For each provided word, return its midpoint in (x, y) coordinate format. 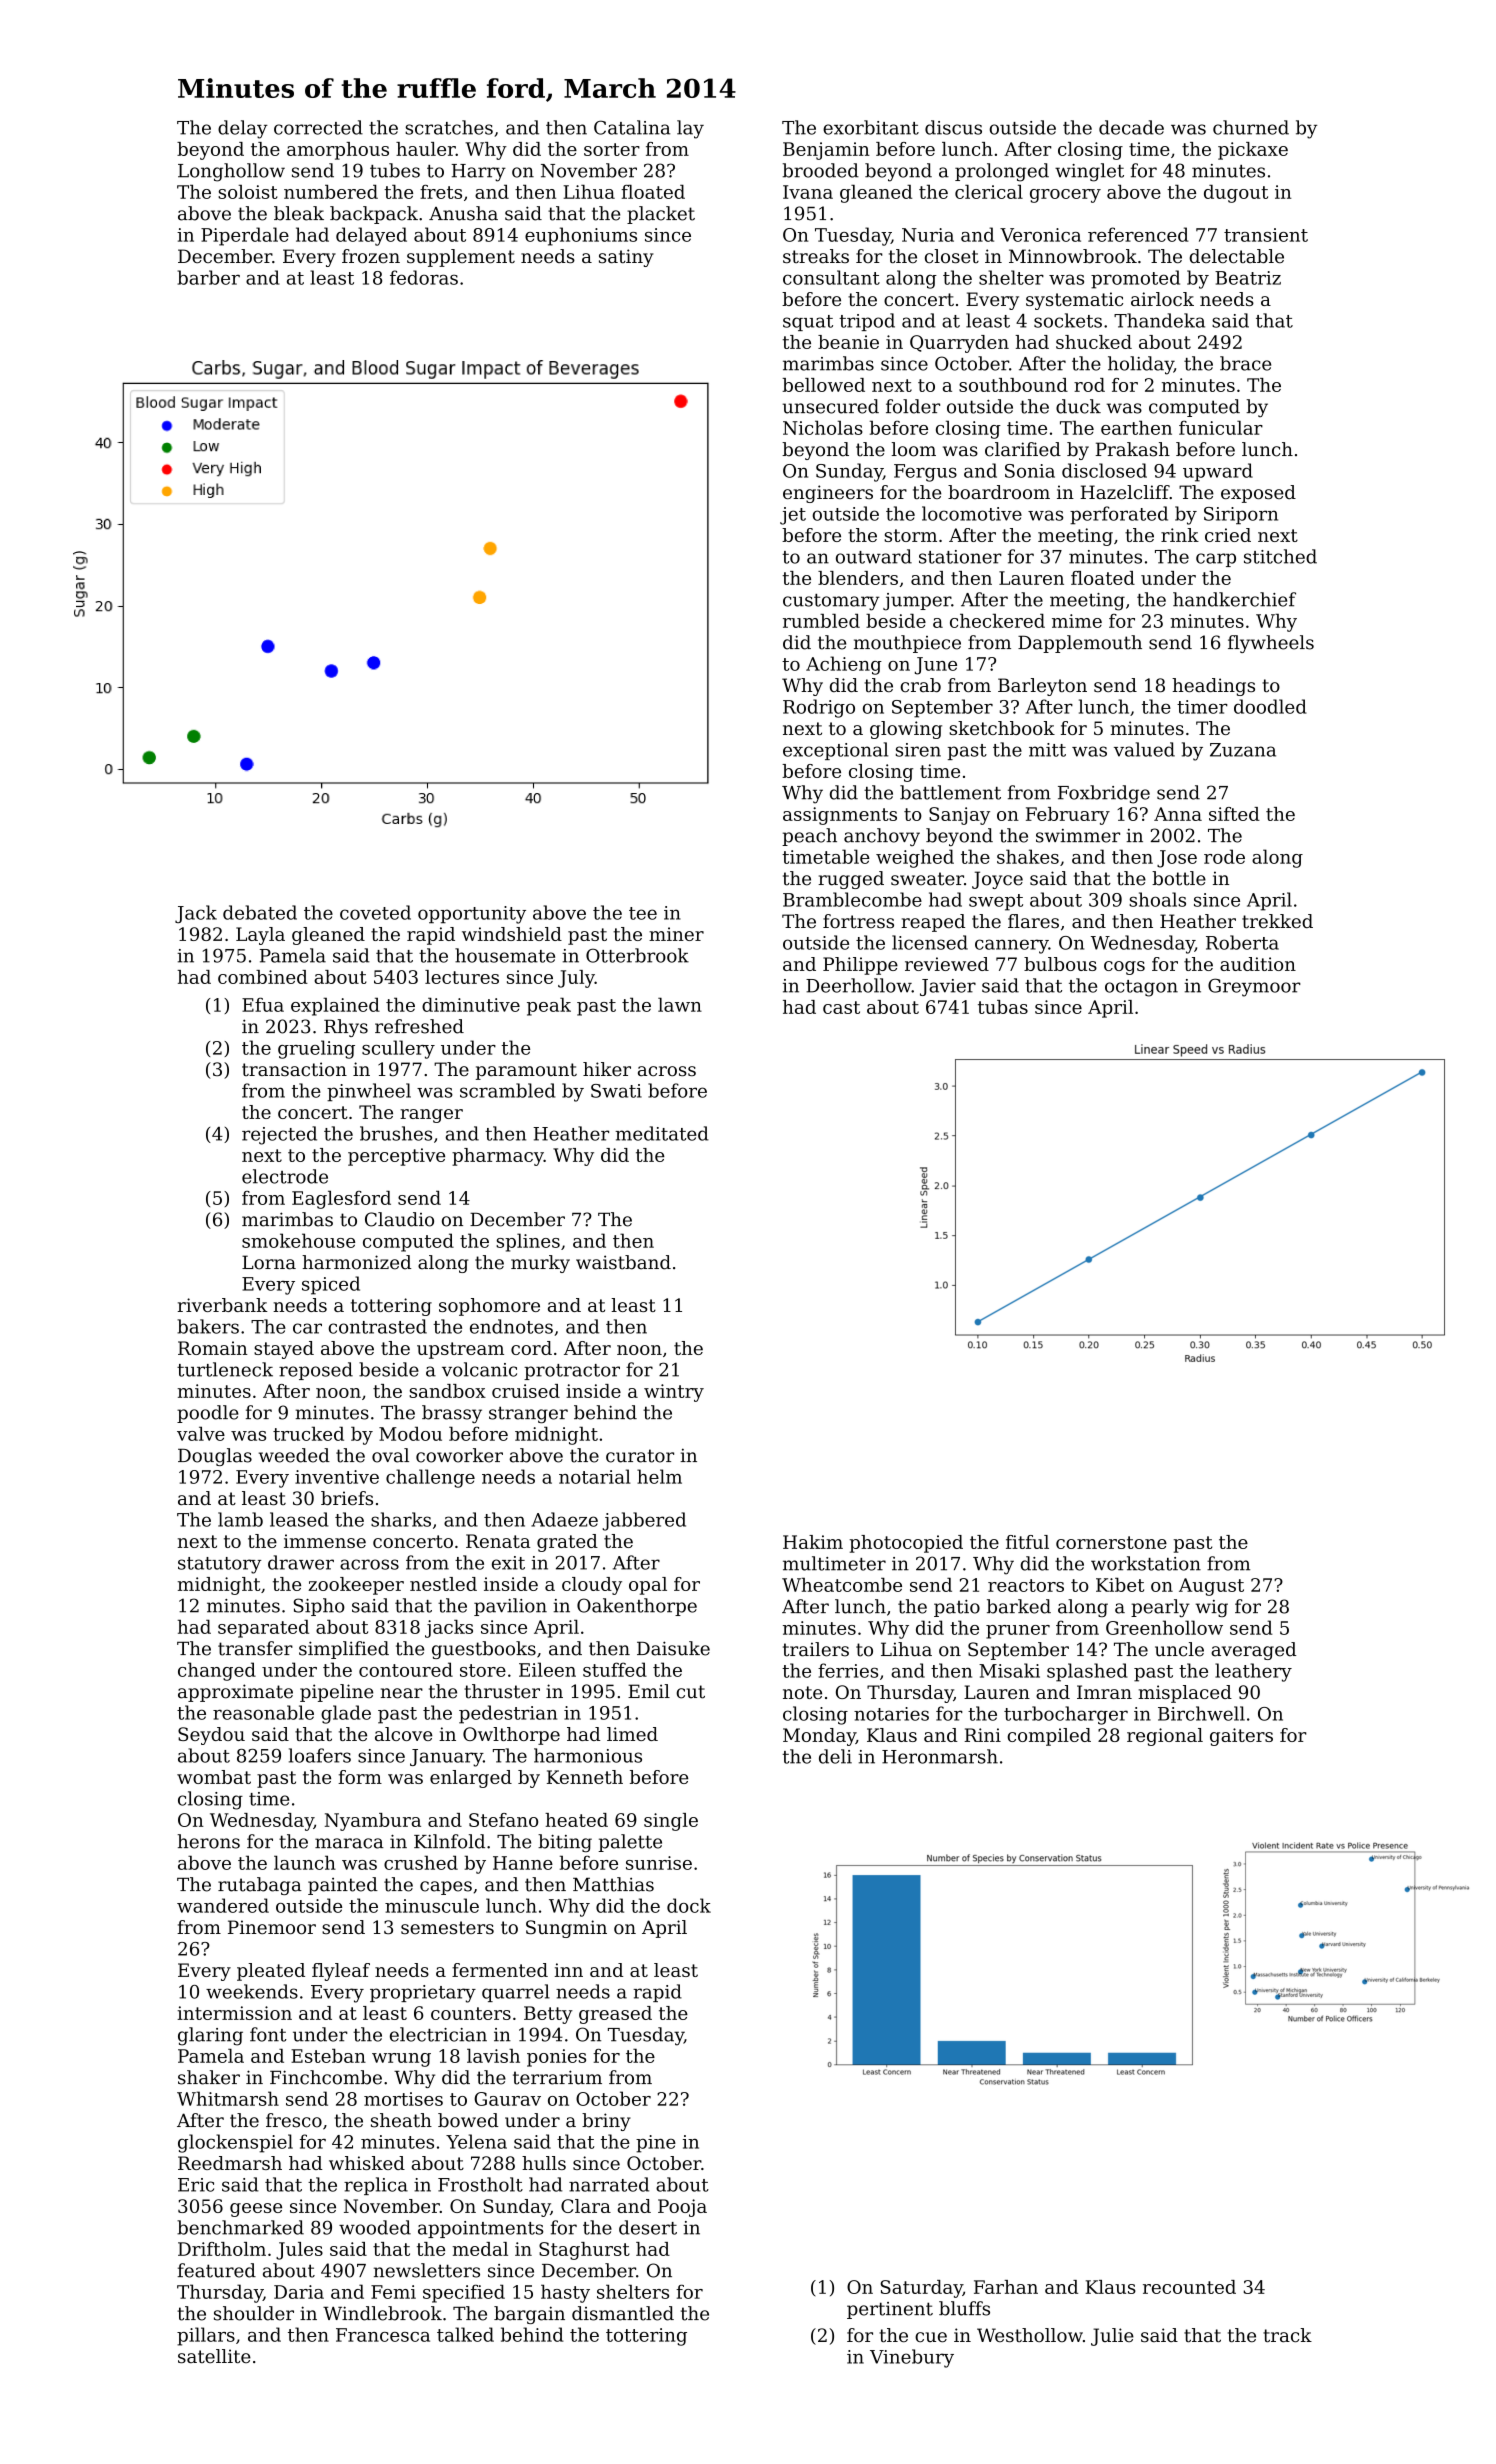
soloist (248, 192)
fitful (1027, 1542)
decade (1131, 127)
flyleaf (341, 1972)
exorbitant (871, 127)
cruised (526, 1391)
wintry (674, 1393)
